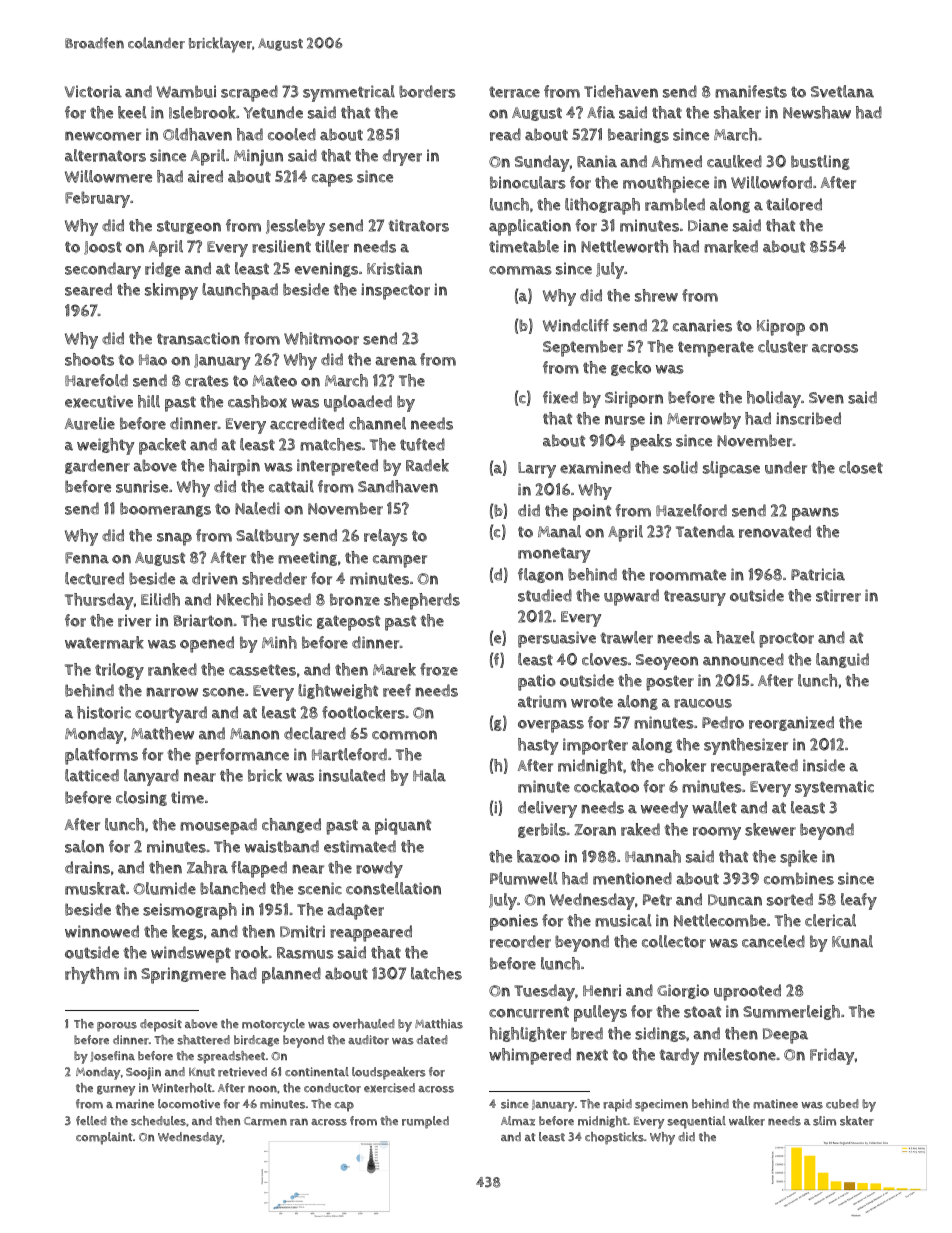 The height and width of the image is (1233, 952). I want to click on planned, so click(291, 975).
